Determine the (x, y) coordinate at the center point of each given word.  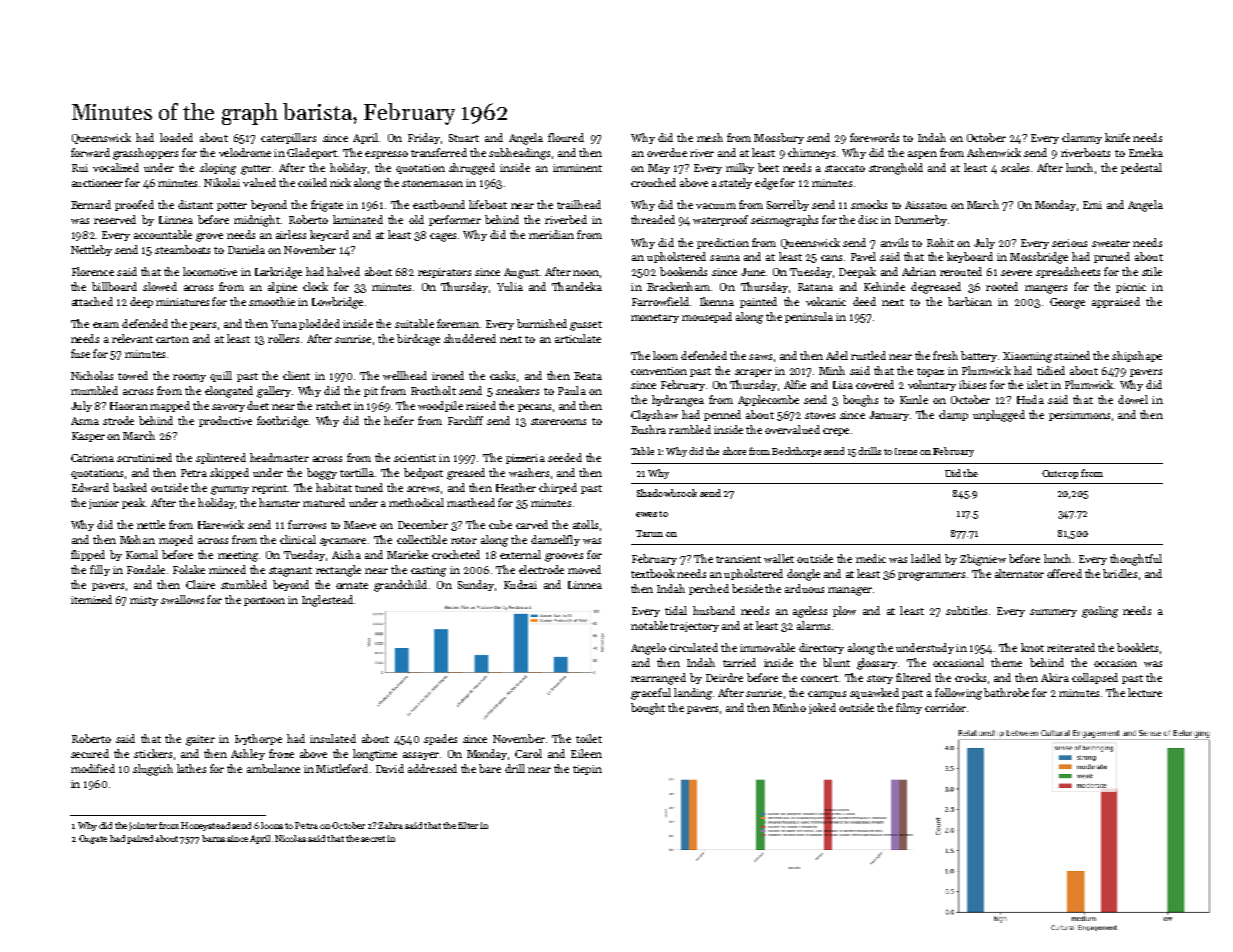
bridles (1120, 573)
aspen (922, 155)
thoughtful (1136, 560)
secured (90, 753)
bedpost (423, 473)
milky (740, 168)
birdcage (418, 340)
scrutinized (144, 457)
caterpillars (288, 138)
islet (1037, 384)
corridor (945, 707)
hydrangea (678, 401)
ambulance (273, 768)
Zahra (390, 825)
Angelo (648, 649)
